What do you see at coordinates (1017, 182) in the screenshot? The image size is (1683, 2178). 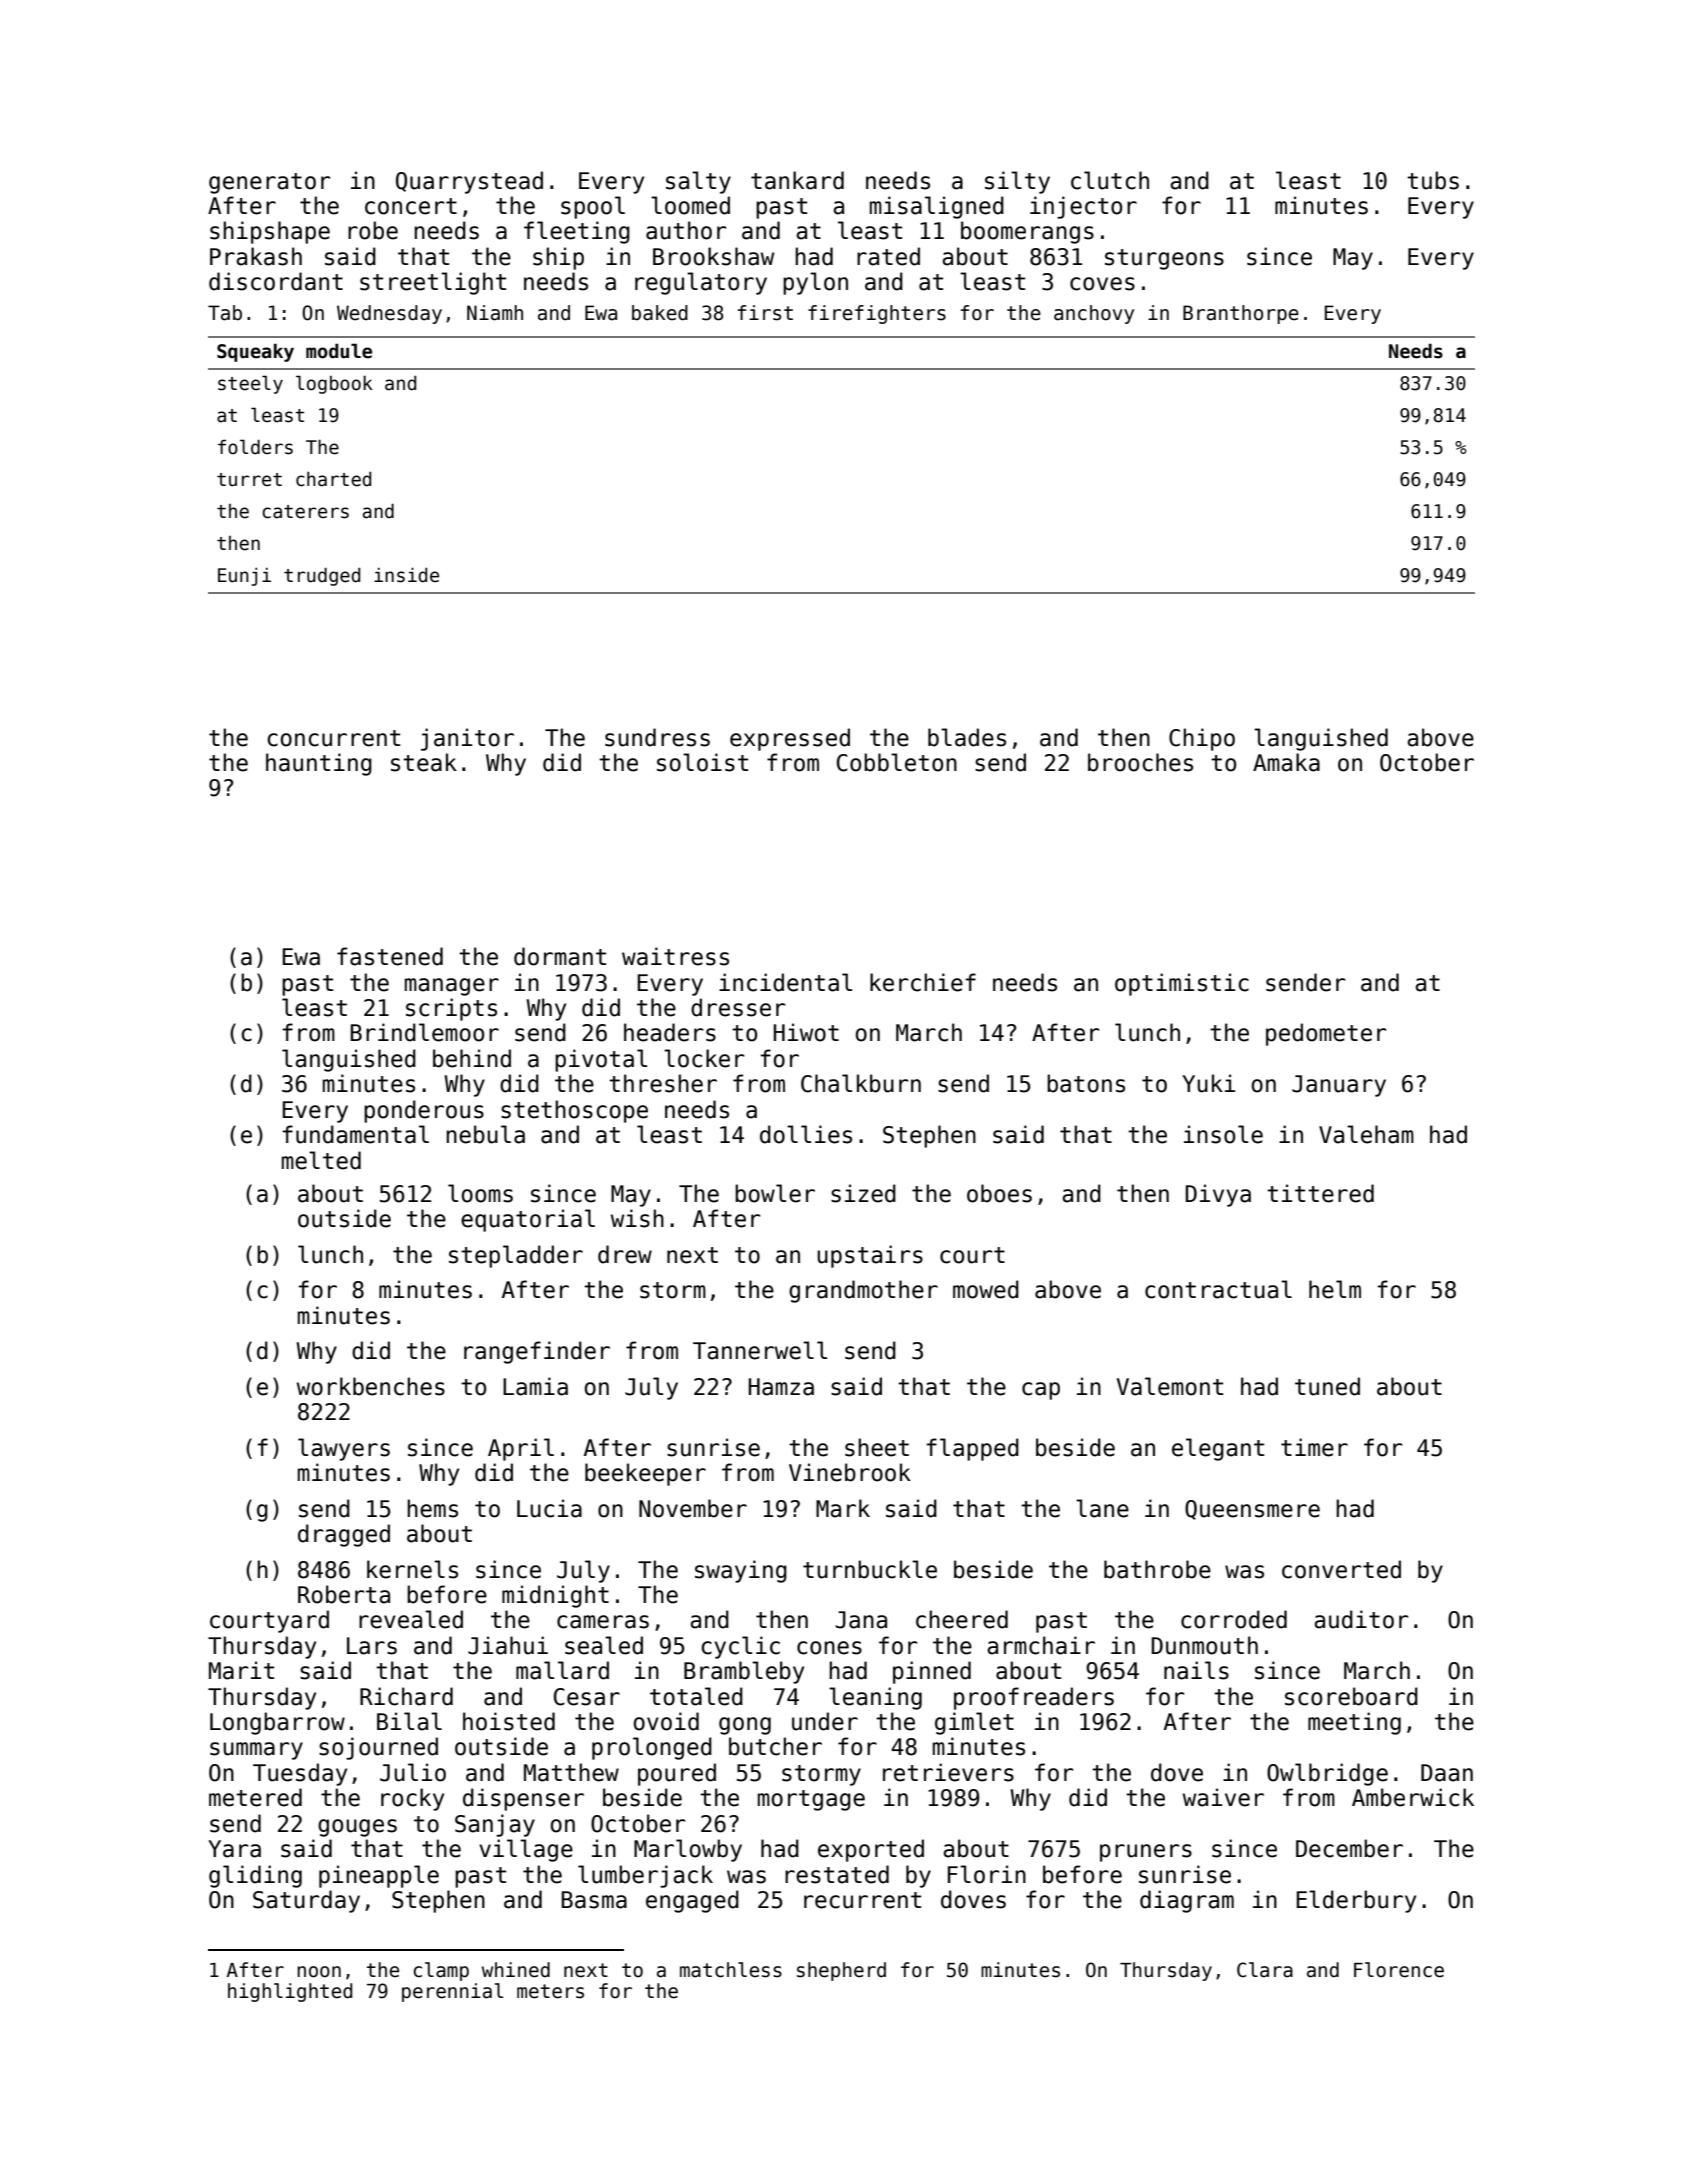 I see `silty` at bounding box center [1017, 182].
